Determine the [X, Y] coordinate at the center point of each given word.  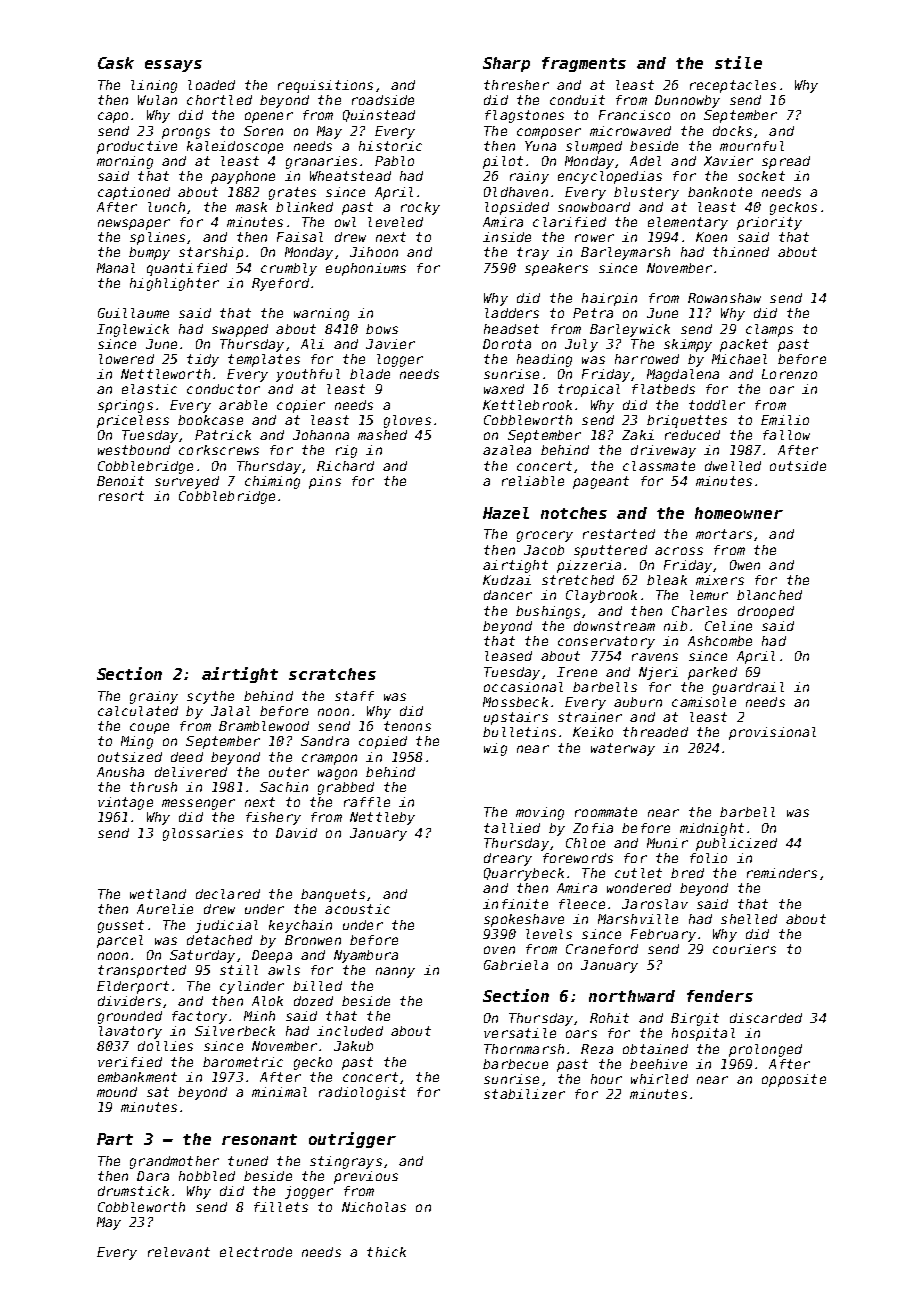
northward [632, 996]
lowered [126, 359]
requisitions [325, 86]
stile [738, 62]
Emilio [785, 420]
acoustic [357, 909]
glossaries [203, 834]
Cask [116, 63]
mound [117, 1092]
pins [325, 482]
